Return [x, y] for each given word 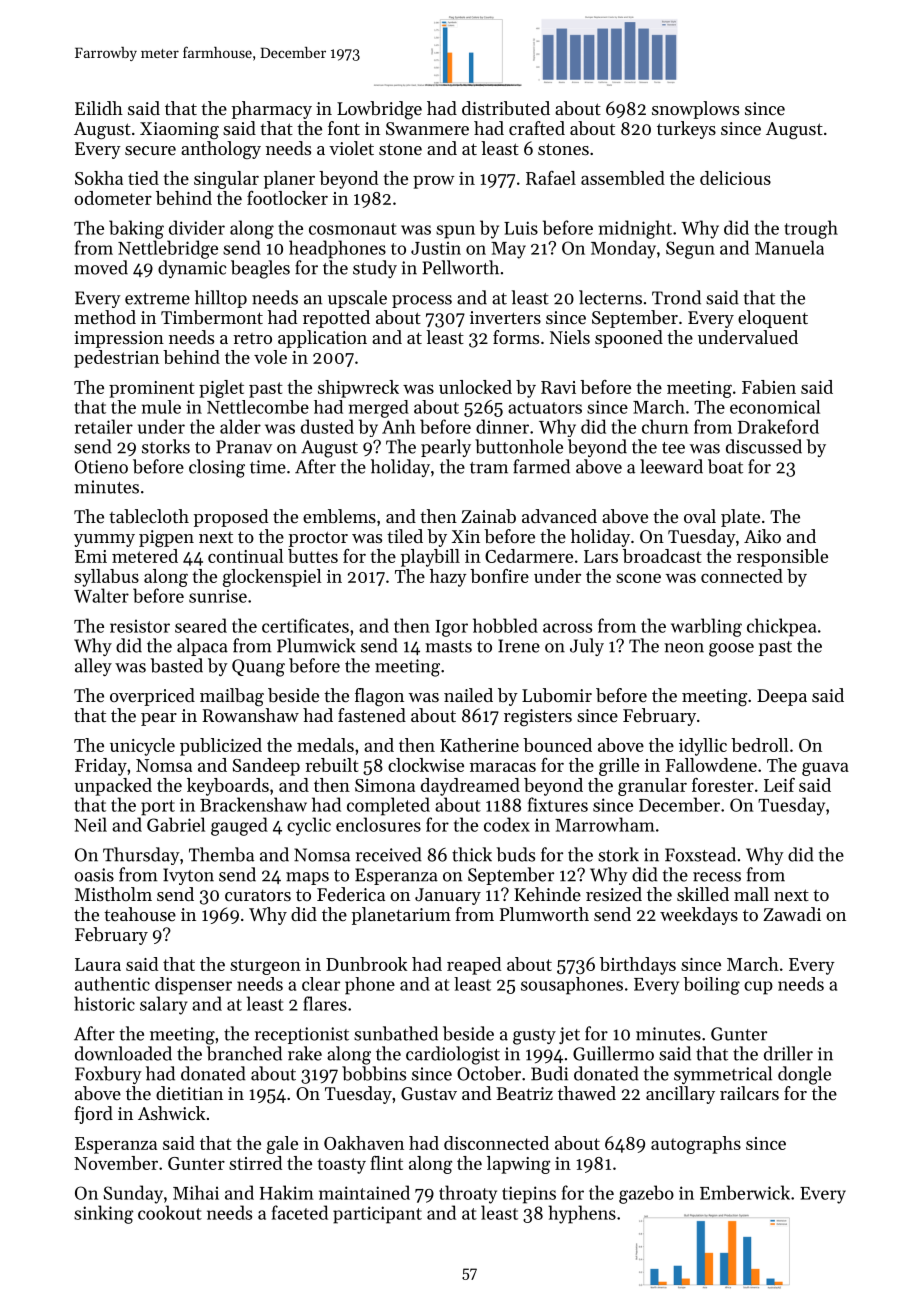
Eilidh [99, 108]
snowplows [695, 110]
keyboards [228, 787]
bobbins [374, 1073]
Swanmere [427, 128]
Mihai [196, 1192]
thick [472, 854]
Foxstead [700, 854]
